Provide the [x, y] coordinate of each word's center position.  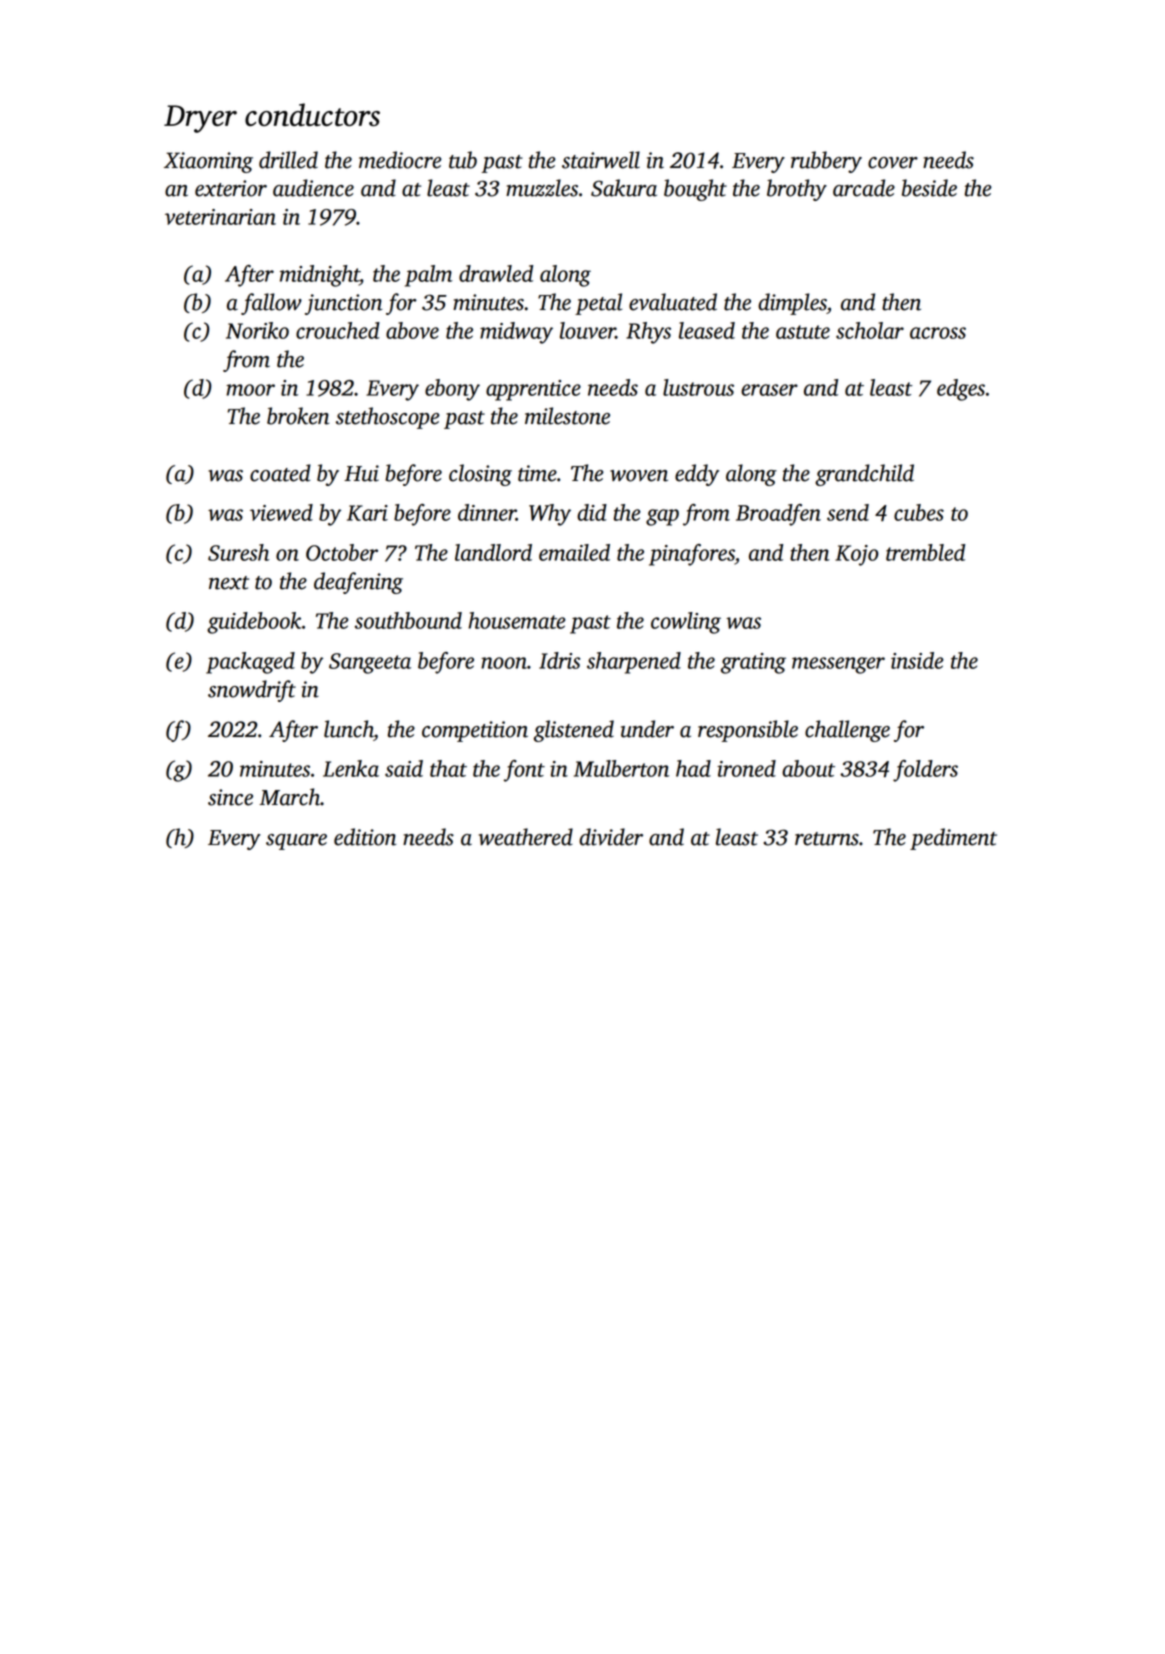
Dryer [200, 119]
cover [893, 163]
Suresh [238, 552]
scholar [870, 330]
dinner [487, 512]
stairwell [601, 160]
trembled [925, 552]
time [537, 473]
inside [917, 660]
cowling [686, 623]
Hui [361, 473]
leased [707, 330]
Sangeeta [370, 663]
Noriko [257, 330]
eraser [769, 390]
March [289, 797]
